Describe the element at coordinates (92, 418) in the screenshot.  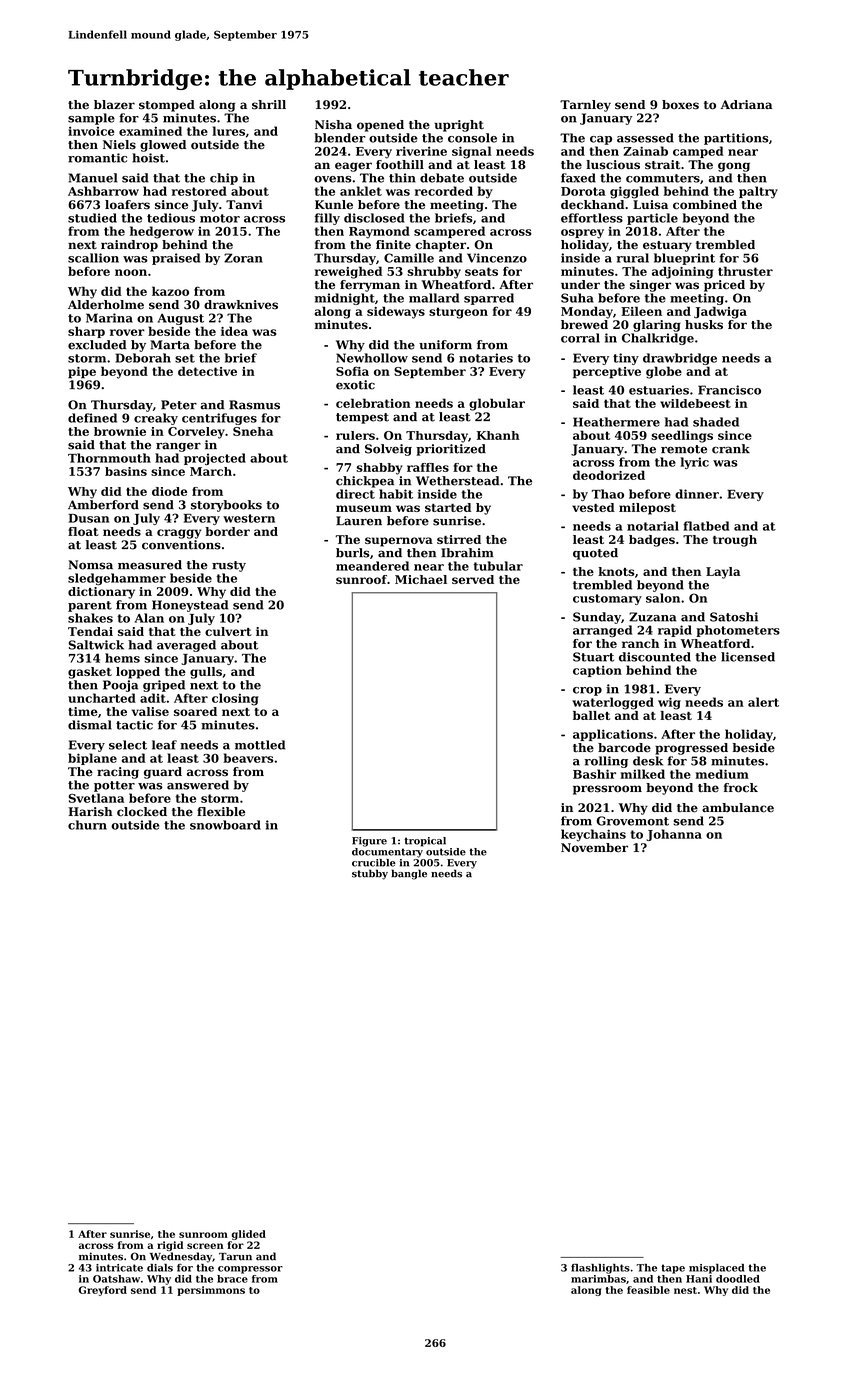
I see `defined` at that location.
